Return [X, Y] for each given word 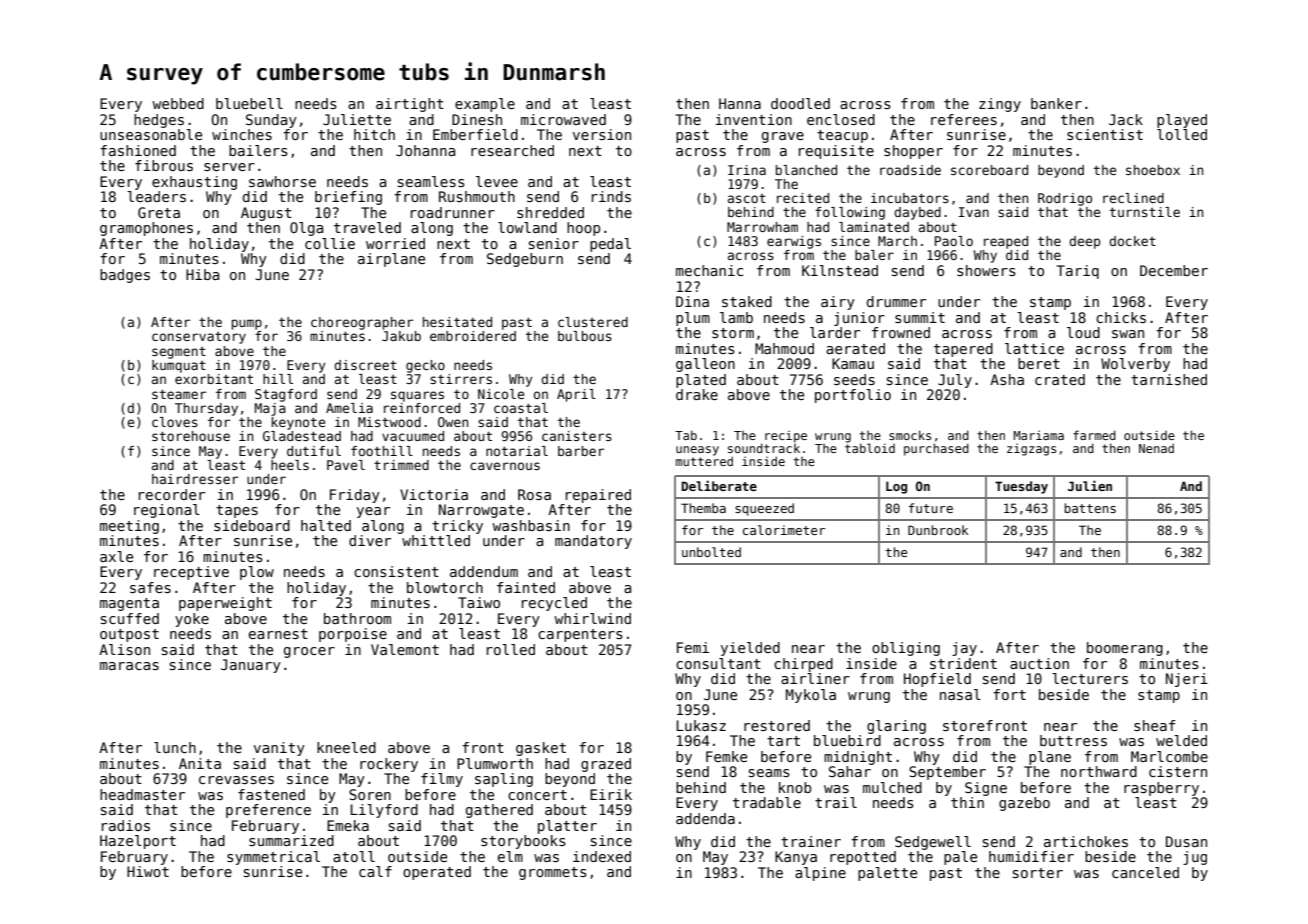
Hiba [202, 274]
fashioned [138, 150]
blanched [806, 170]
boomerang [1125, 649]
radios [126, 825]
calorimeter [784, 530]
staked [747, 301]
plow [257, 573]
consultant [718, 663]
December [1174, 270]
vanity [279, 749]
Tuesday [1021, 487]
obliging [906, 649]
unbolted [711, 552]
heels [290, 465]
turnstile [1145, 212]
